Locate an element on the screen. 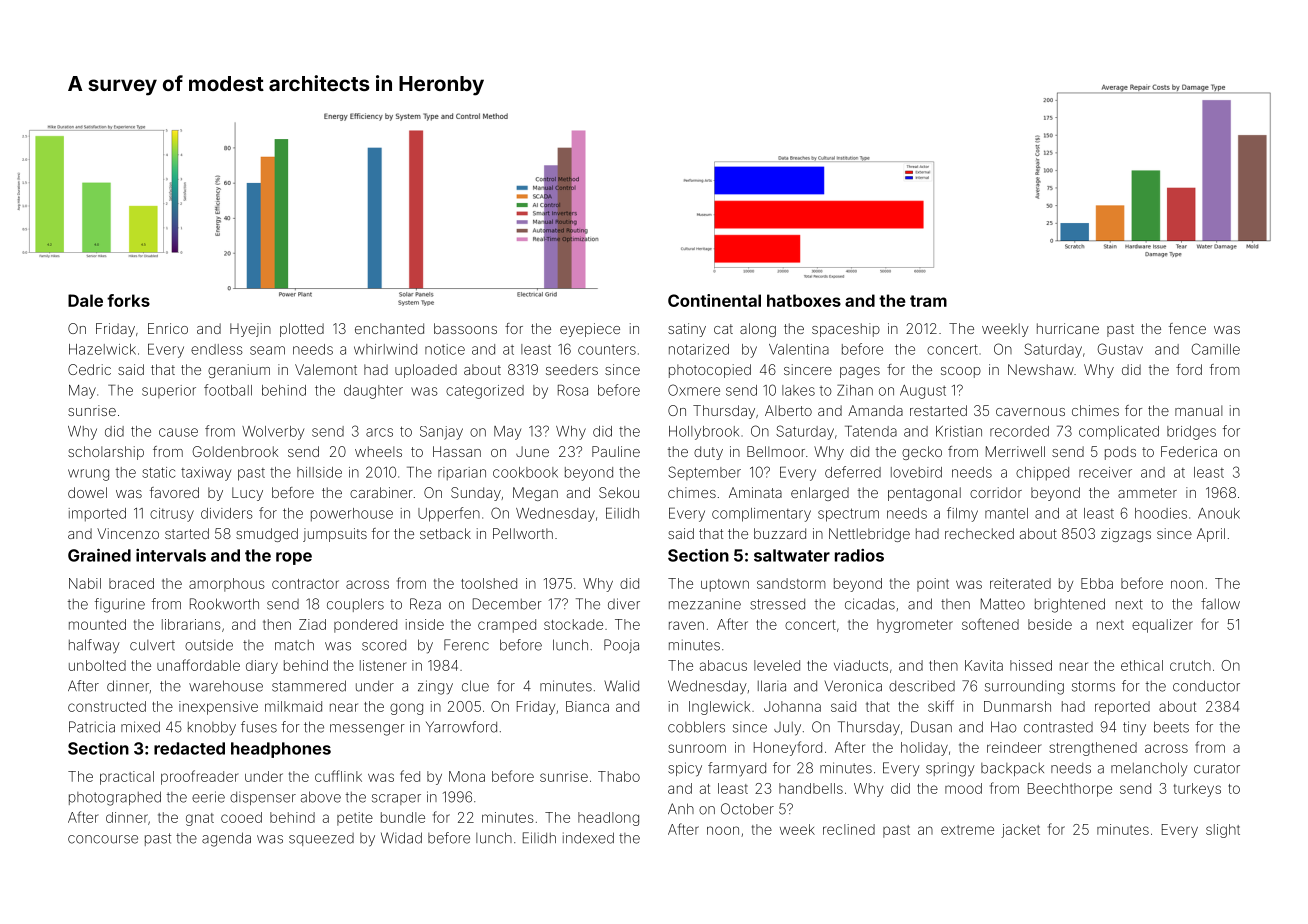 This screenshot has width=1308, height=924. Federica is located at coordinates (1189, 451).
